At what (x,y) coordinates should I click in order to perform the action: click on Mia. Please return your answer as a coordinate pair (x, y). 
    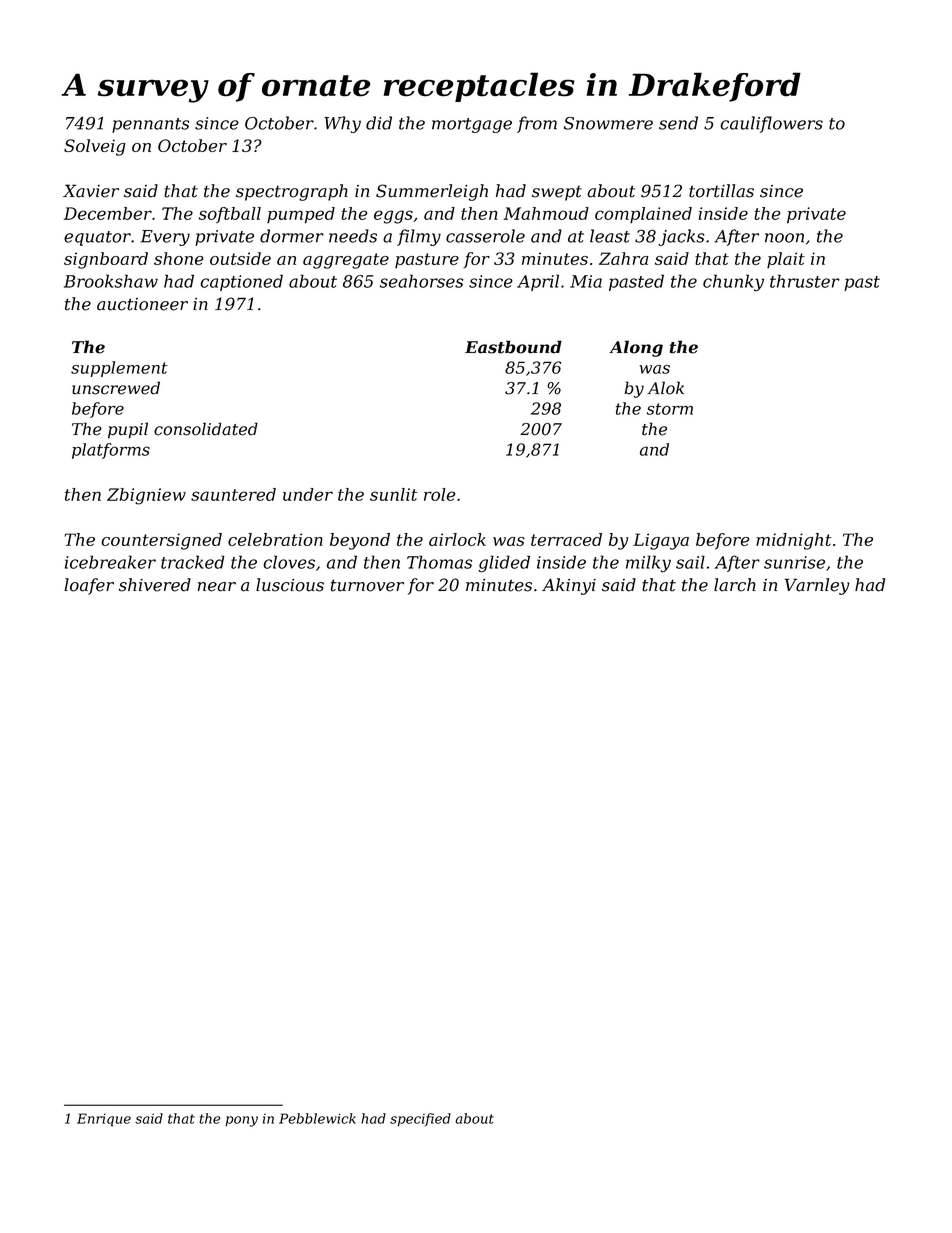
    Looking at the image, I should click on (586, 281).
